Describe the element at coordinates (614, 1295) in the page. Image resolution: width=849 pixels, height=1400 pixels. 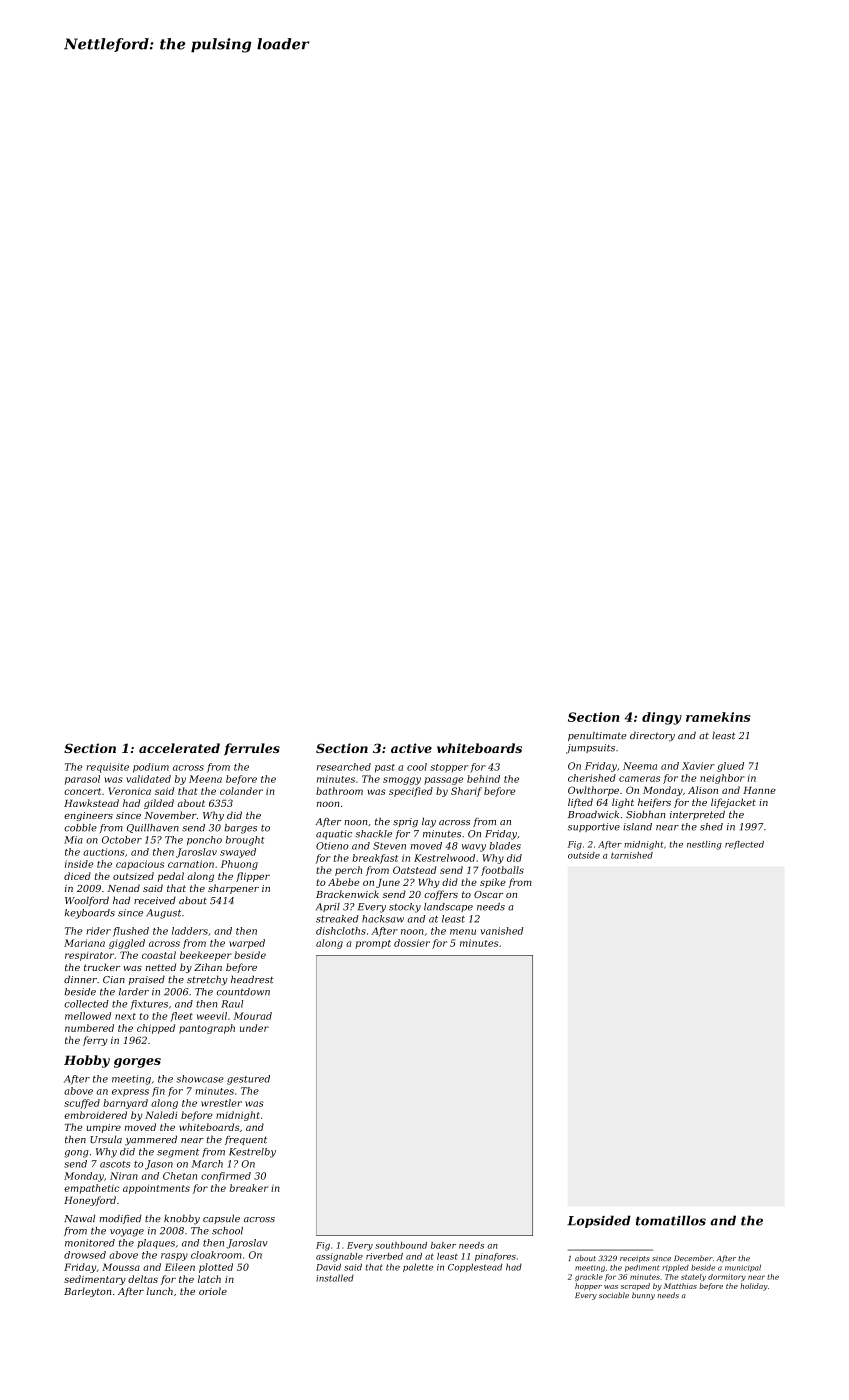
I see `sociable` at that location.
